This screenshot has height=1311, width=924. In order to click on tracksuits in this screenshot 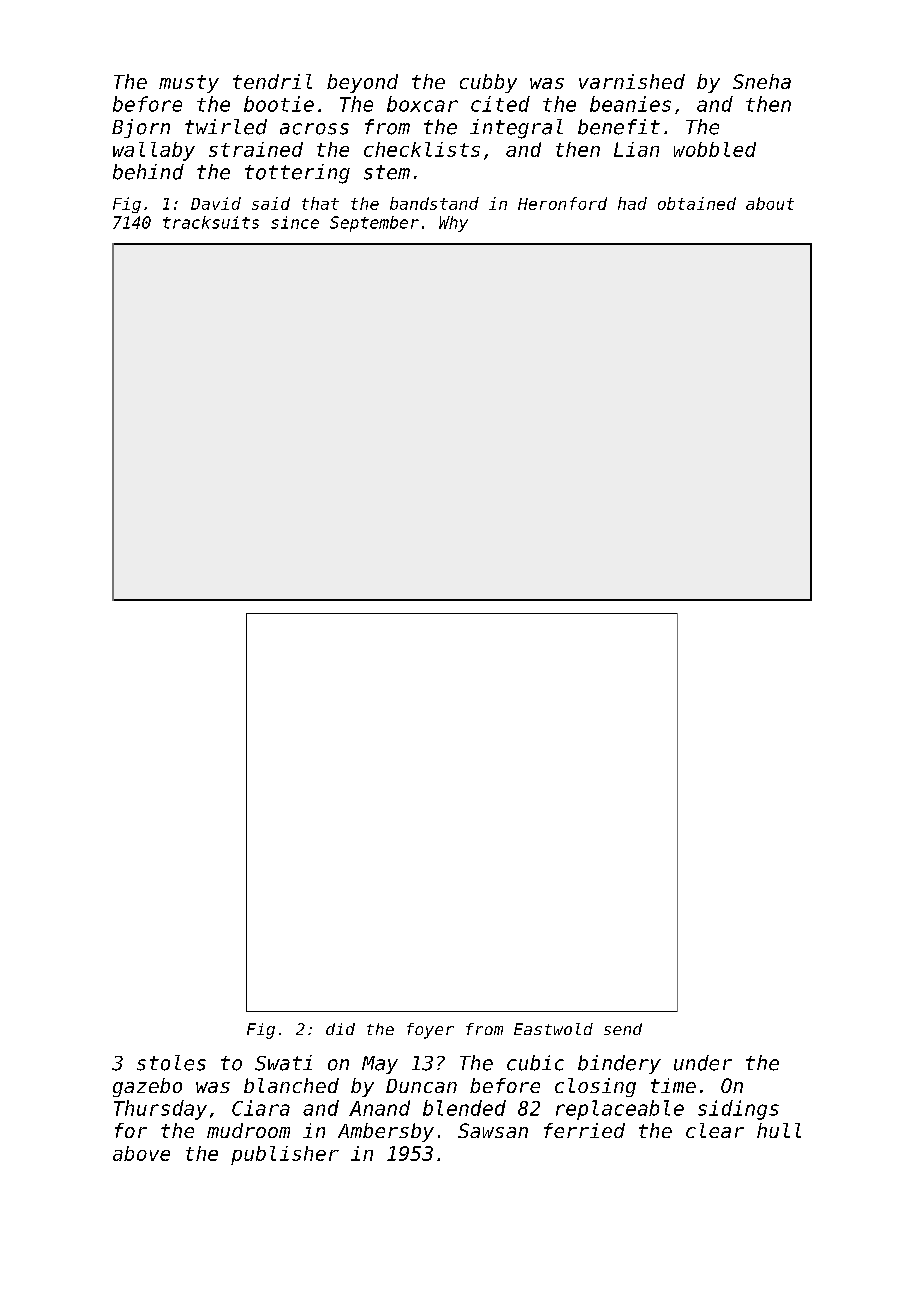, I will do `click(211, 222)`.
